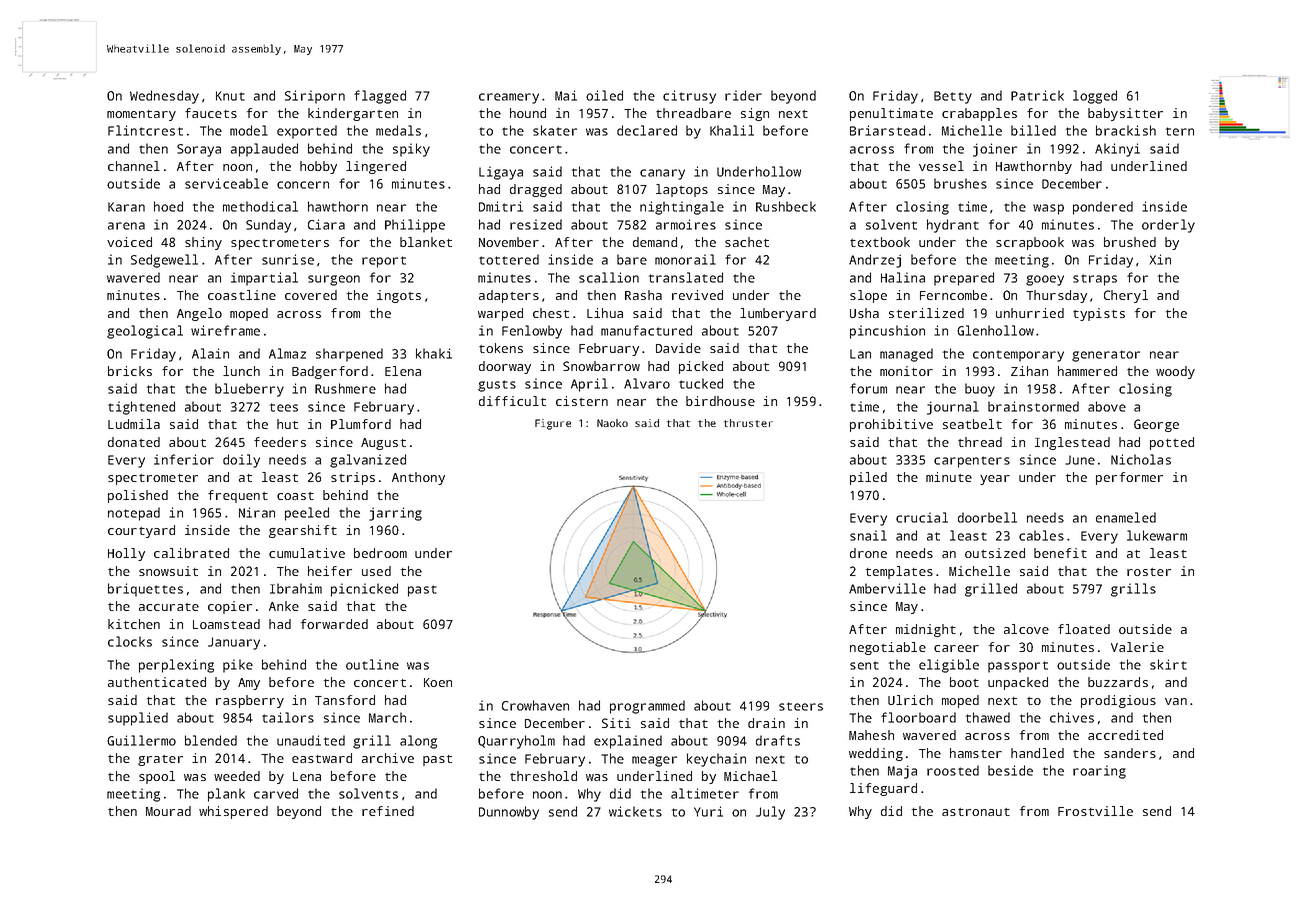  I want to click on Naoko, so click(612, 423).
